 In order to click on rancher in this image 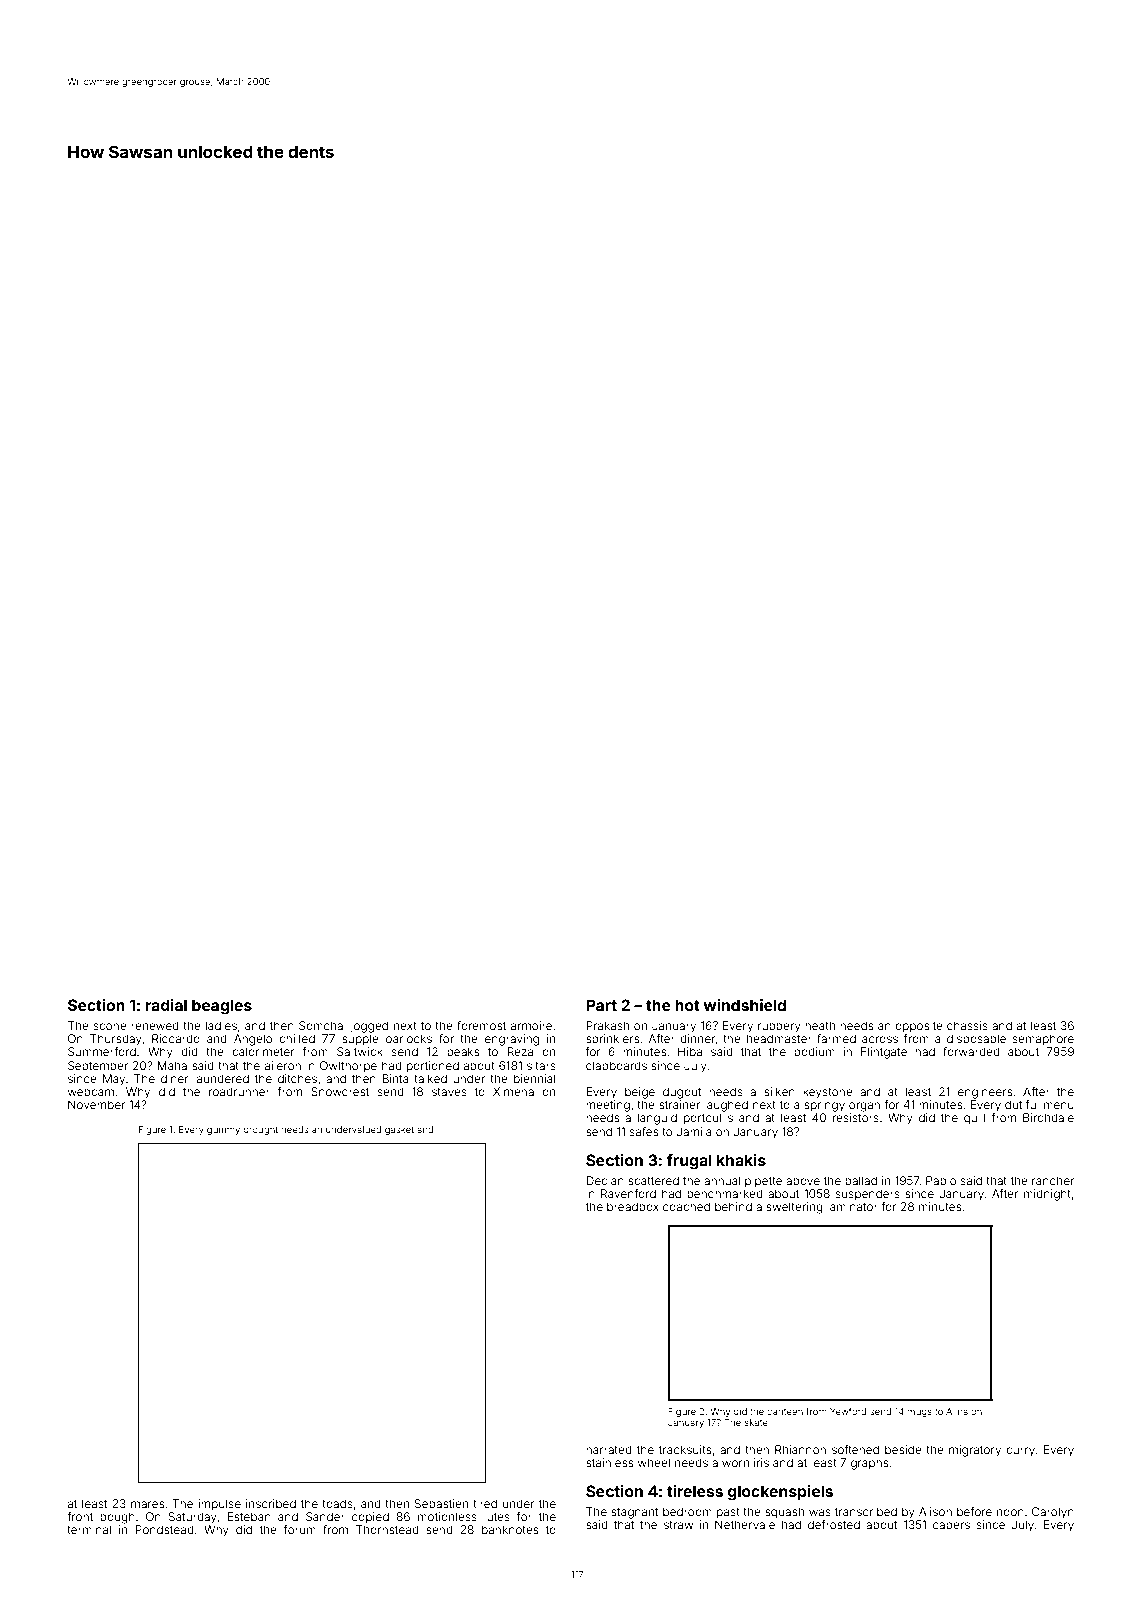, I will do `click(1053, 1180)`.
